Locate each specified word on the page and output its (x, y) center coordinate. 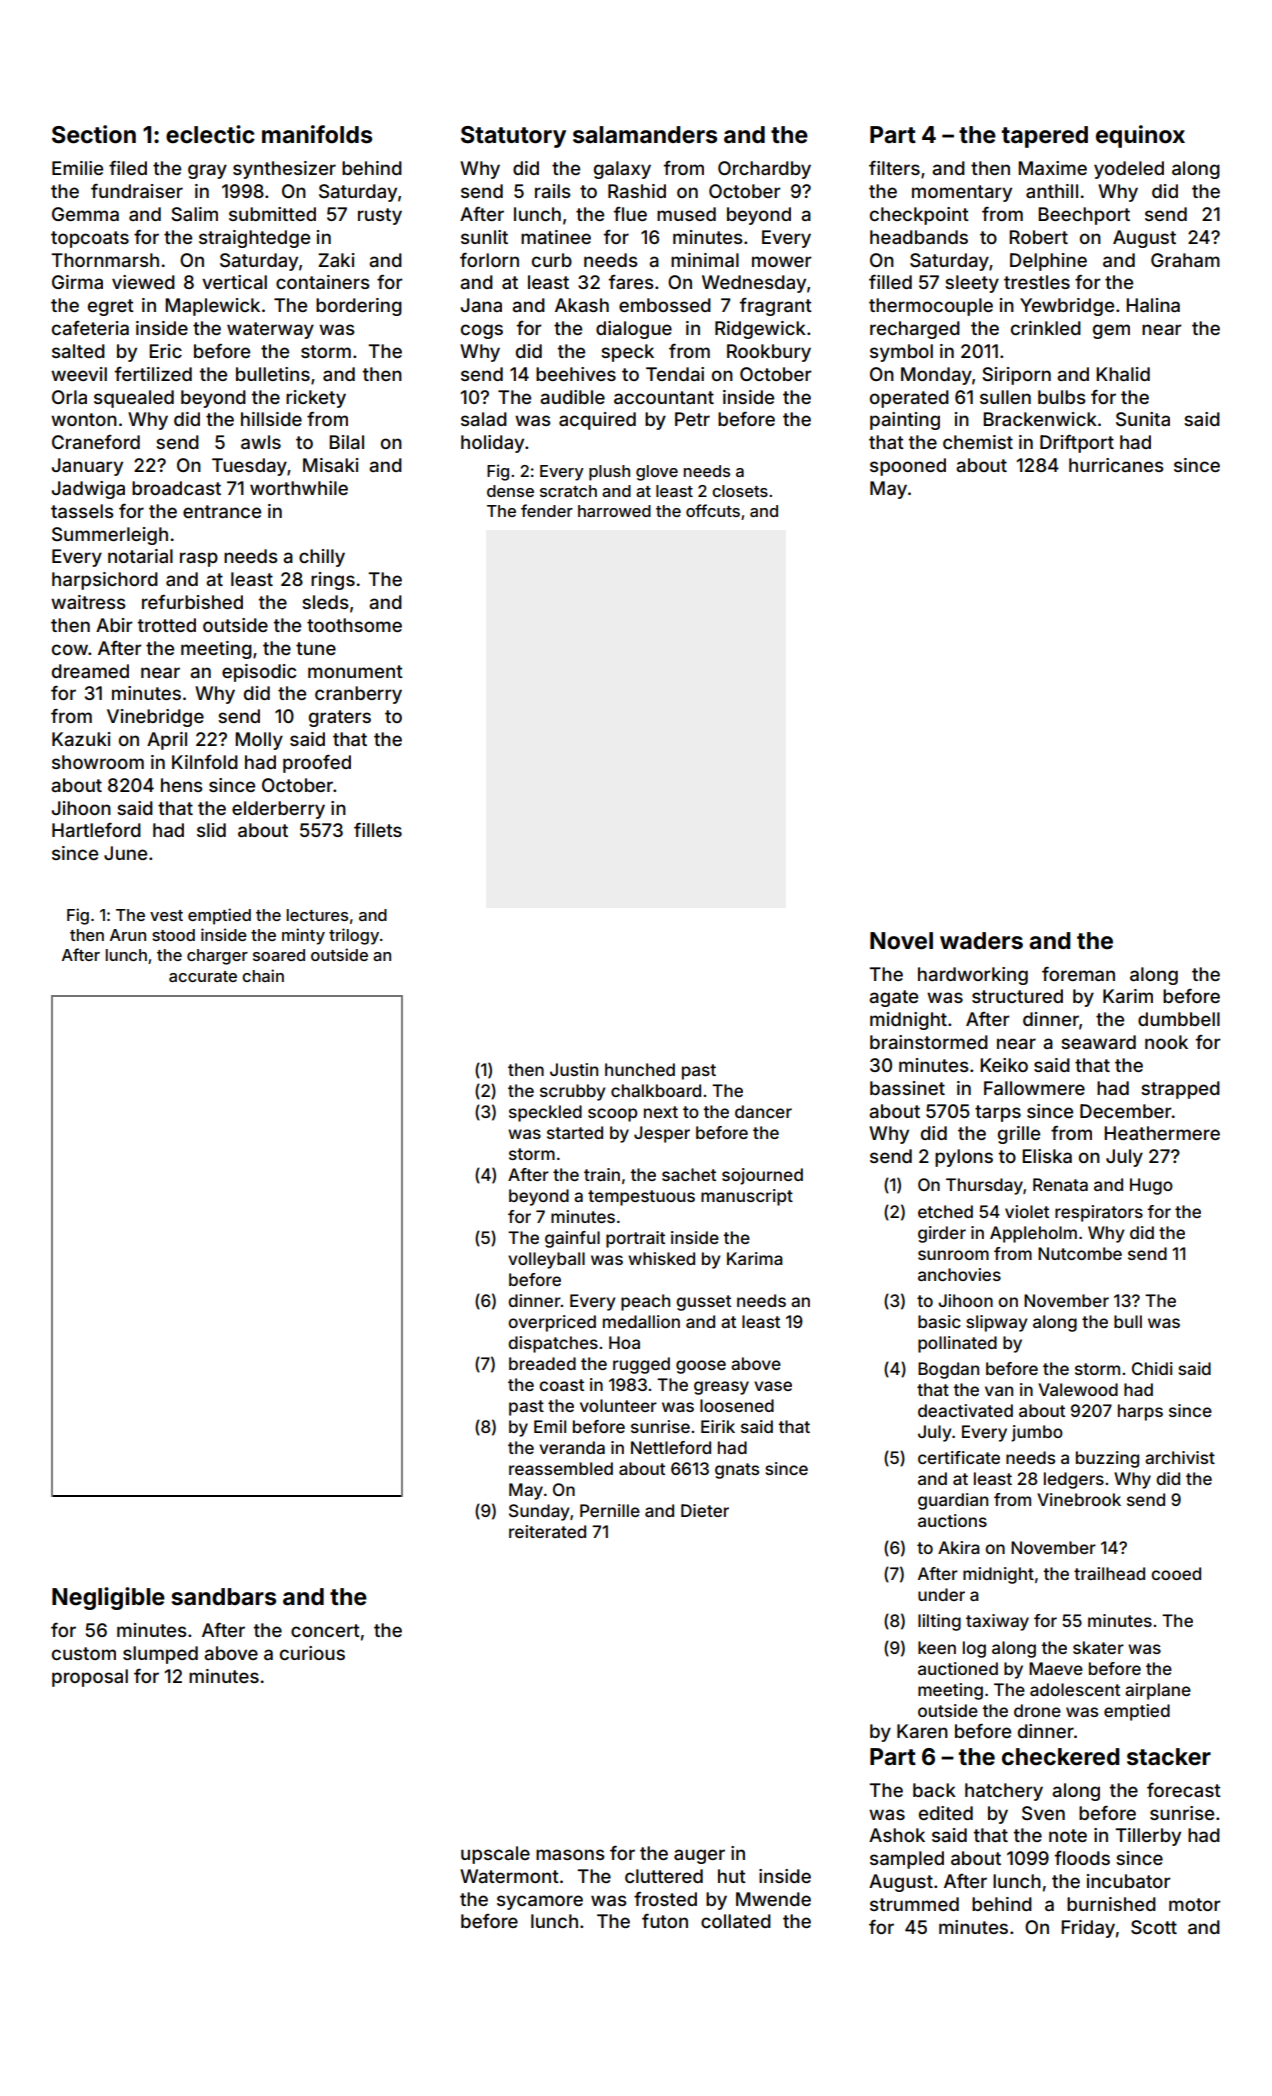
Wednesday (754, 284)
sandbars (224, 1597)
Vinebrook (1079, 1499)
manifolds (317, 134)
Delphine (1048, 262)
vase (773, 1386)
